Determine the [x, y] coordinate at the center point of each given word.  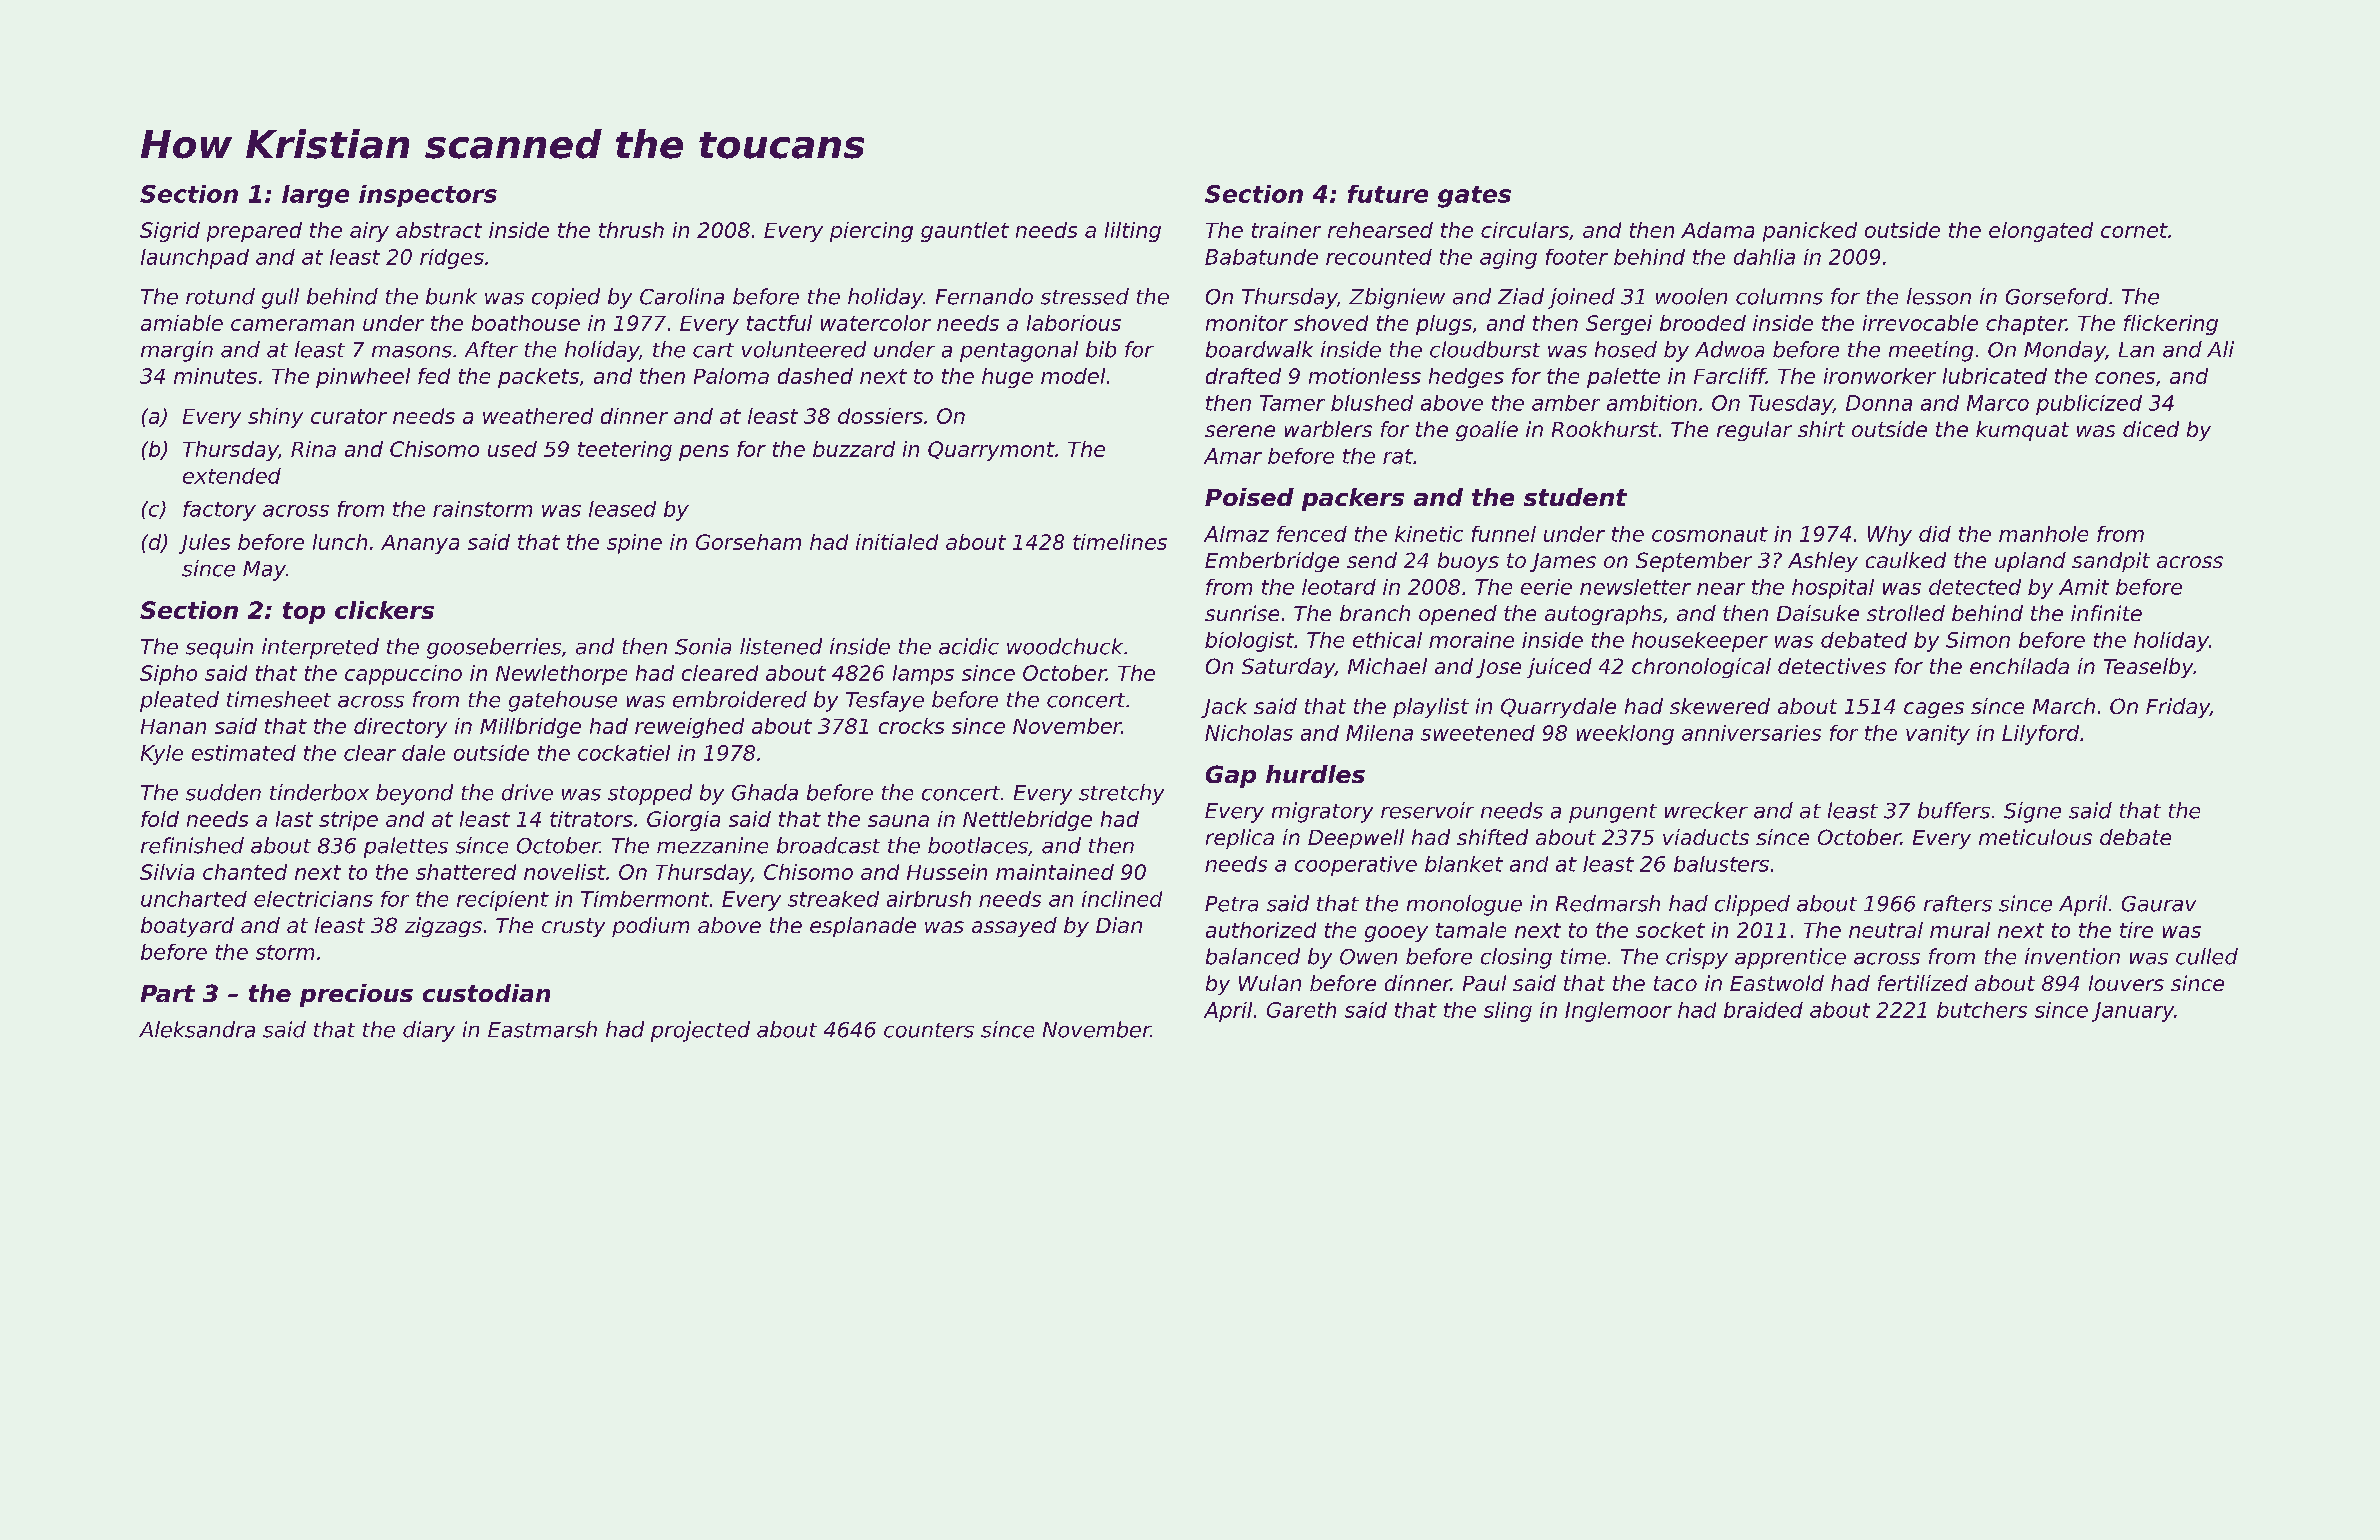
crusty [573, 927]
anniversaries [1751, 733]
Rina [313, 449]
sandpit [2111, 562]
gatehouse [563, 701]
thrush [631, 230]
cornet [2134, 230]
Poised [1249, 497]
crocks [911, 726]
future [1388, 194]
